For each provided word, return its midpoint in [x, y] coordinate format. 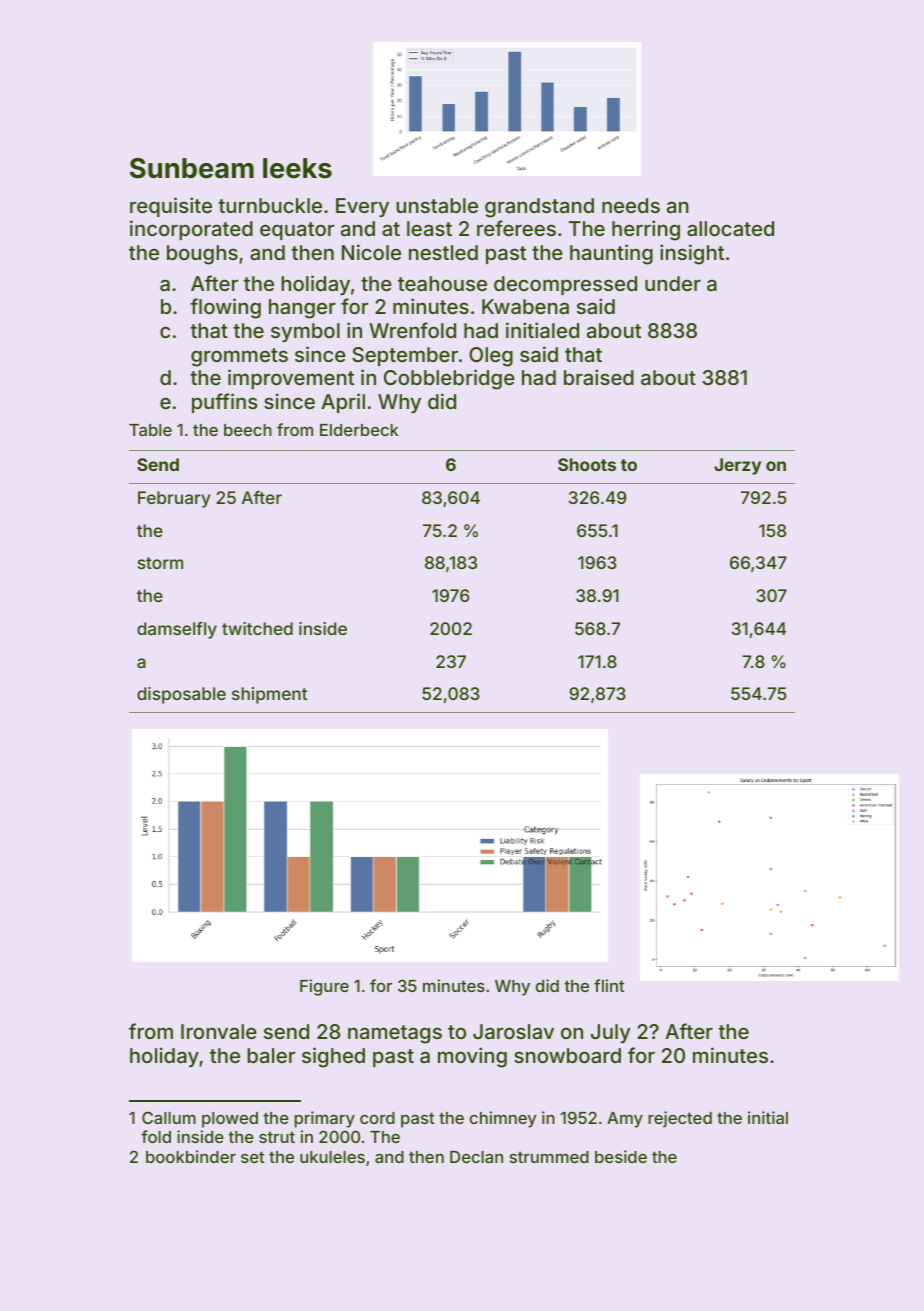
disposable [181, 695]
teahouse [442, 283]
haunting [611, 254]
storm [160, 563]
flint [609, 985]
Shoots [587, 464]
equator [297, 231]
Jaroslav [513, 1031]
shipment [269, 695]
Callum [169, 1117]
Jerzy [737, 466]
